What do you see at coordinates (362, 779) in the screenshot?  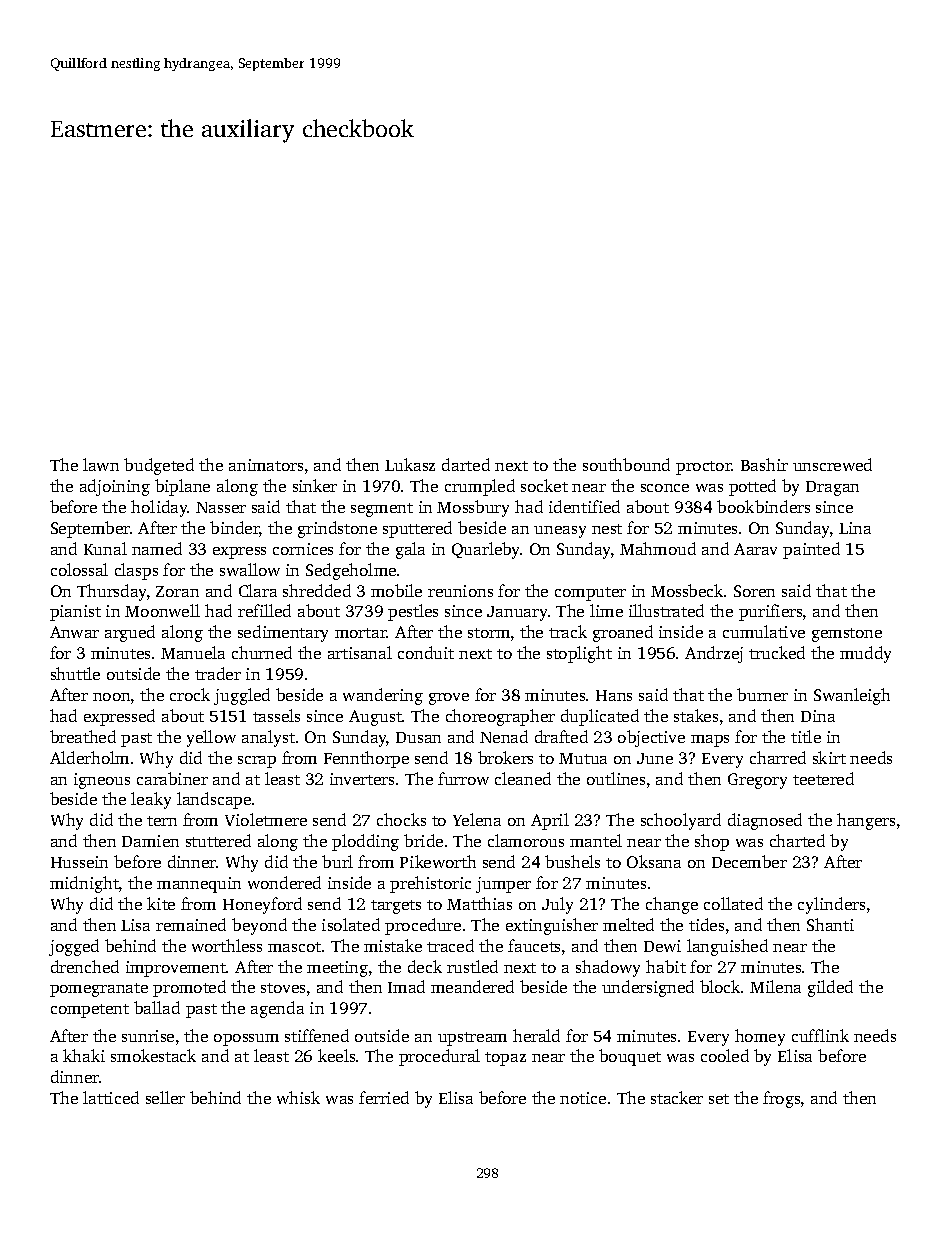 I see `inverters` at bounding box center [362, 779].
